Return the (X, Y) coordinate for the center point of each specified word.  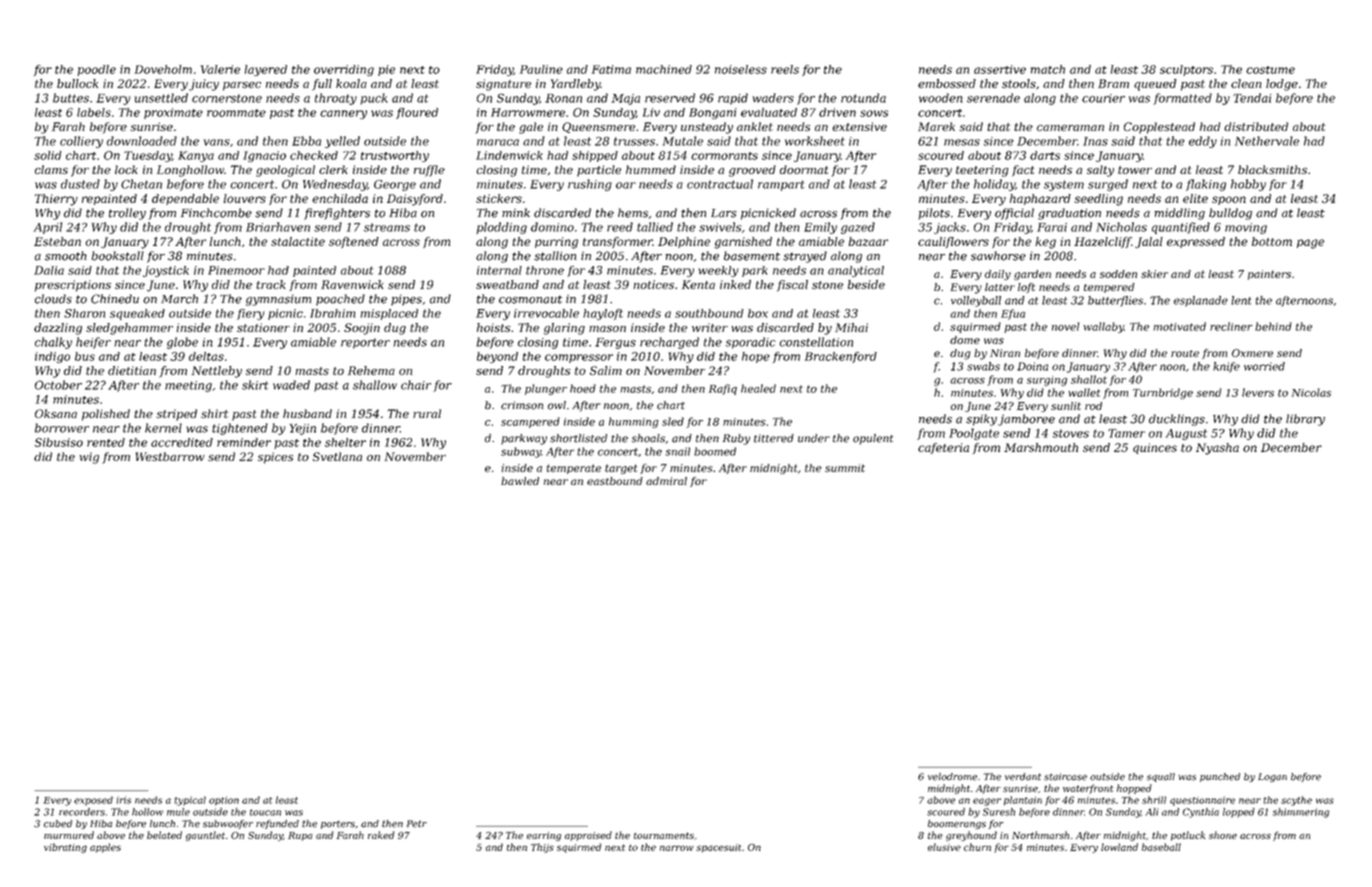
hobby (1248, 185)
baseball (1161, 847)
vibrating (65, 848)
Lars (724, 213)
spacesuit (718, 848)
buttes (71, 98)
